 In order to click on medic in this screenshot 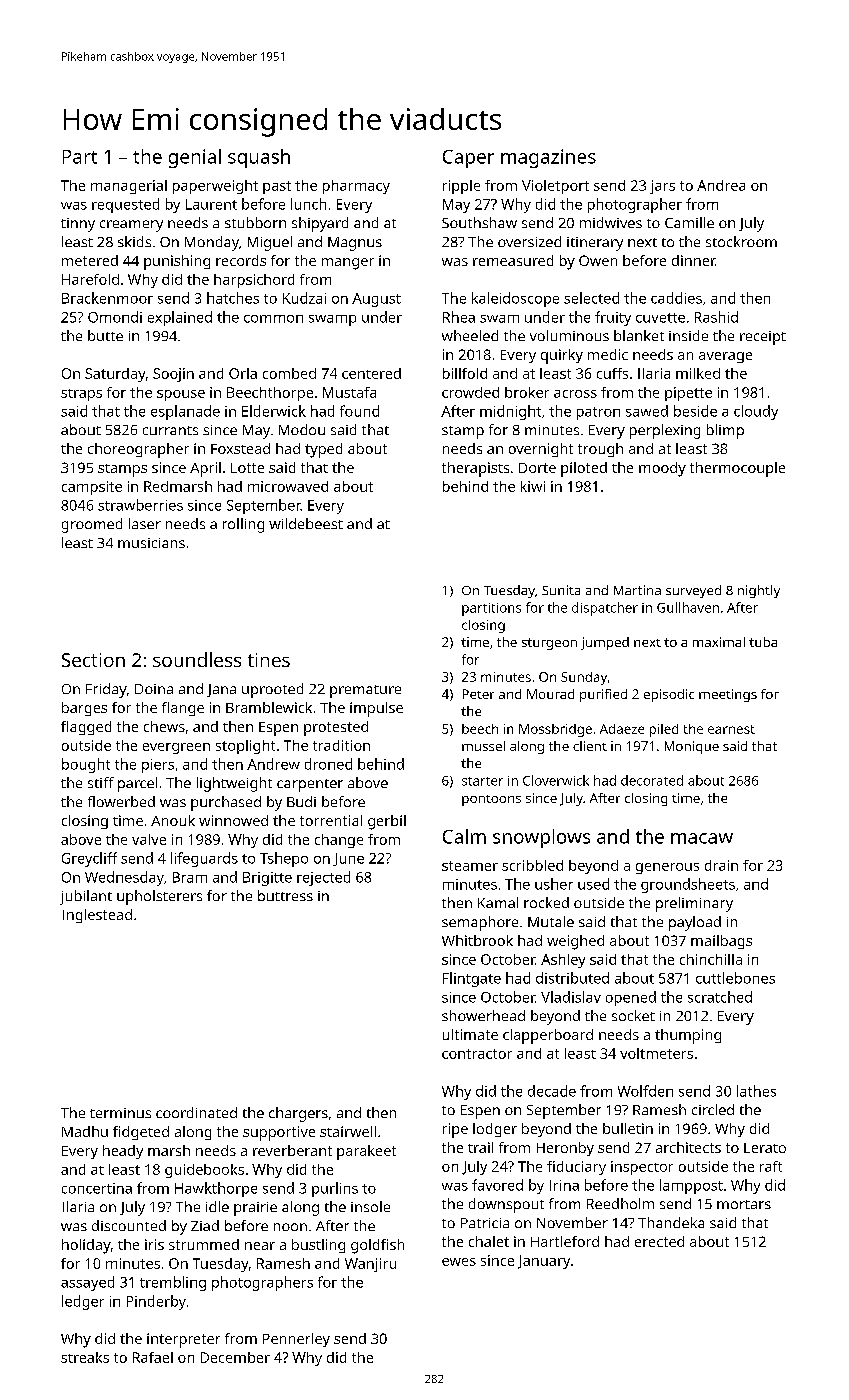, I will do `click(608, 354)`.
